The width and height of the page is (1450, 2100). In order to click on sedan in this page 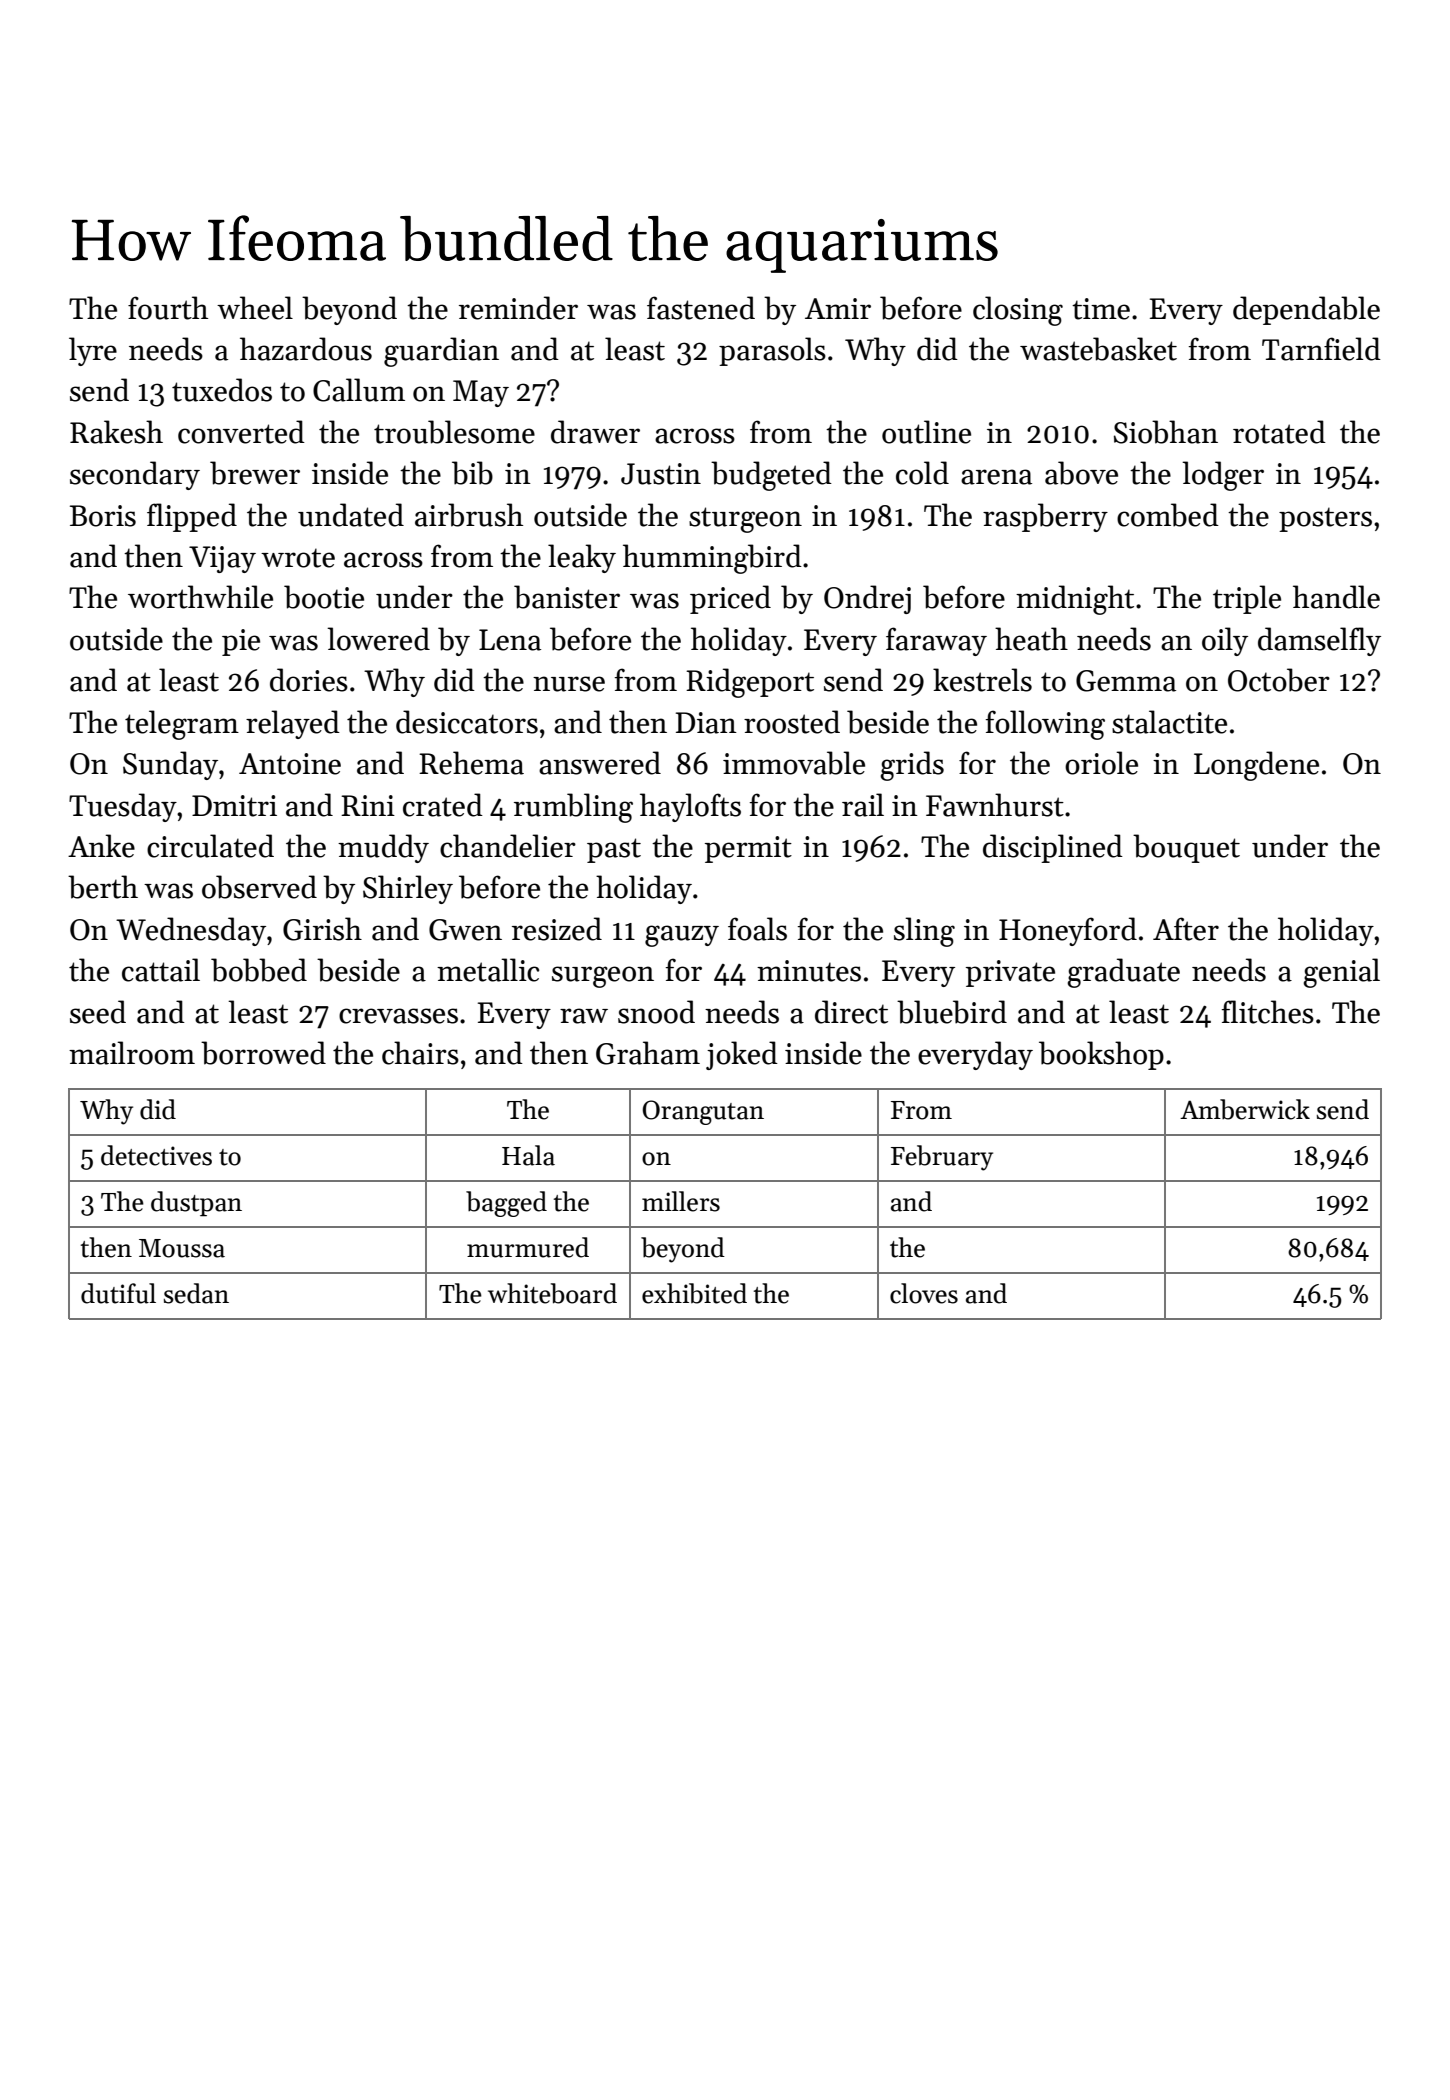, I will do `click(196, 1293)`.
